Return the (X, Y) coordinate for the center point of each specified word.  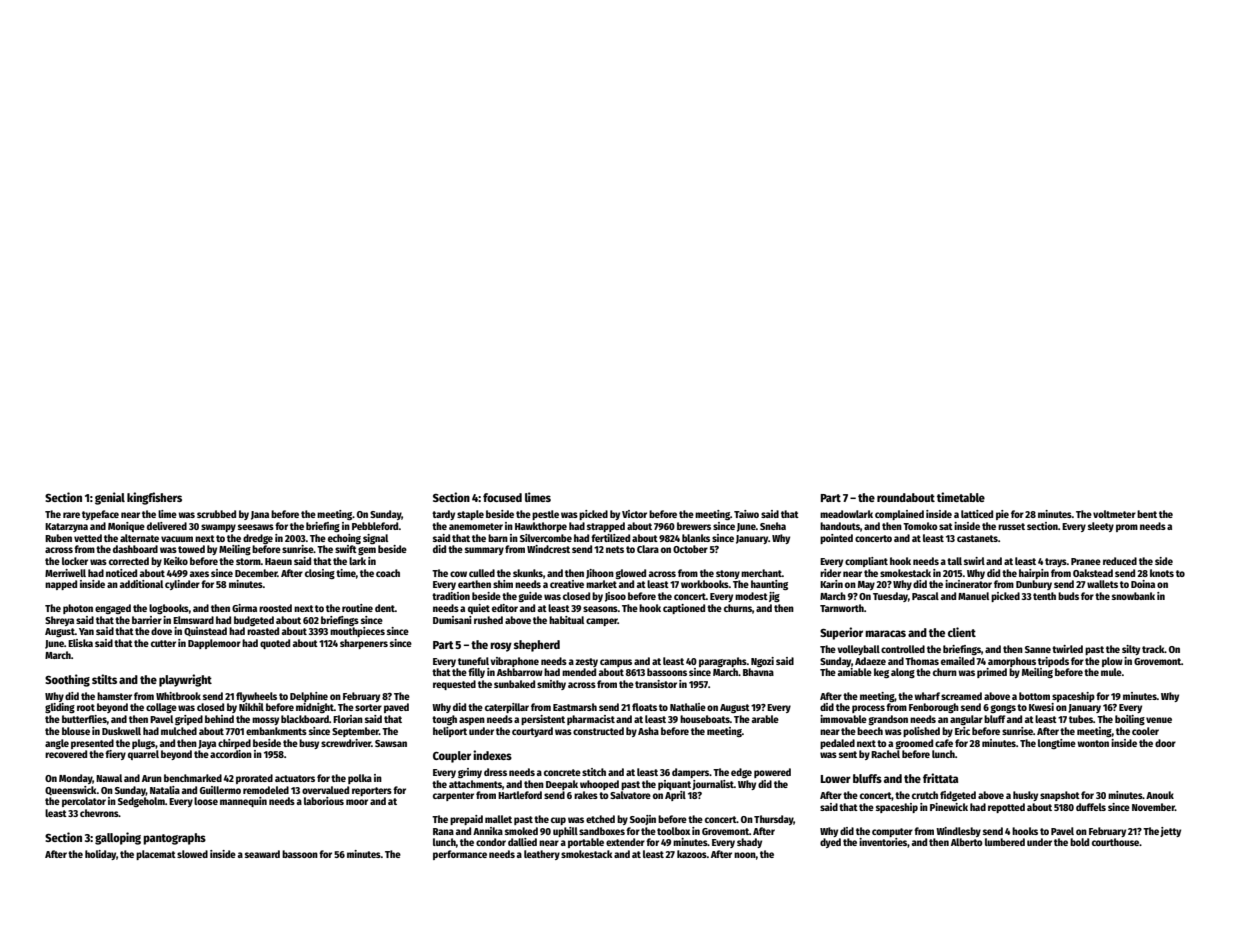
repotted (1006, 808)
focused (502, 497)
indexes (492, 755)
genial (110, 498)
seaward (262, 854)
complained (899, 515)
